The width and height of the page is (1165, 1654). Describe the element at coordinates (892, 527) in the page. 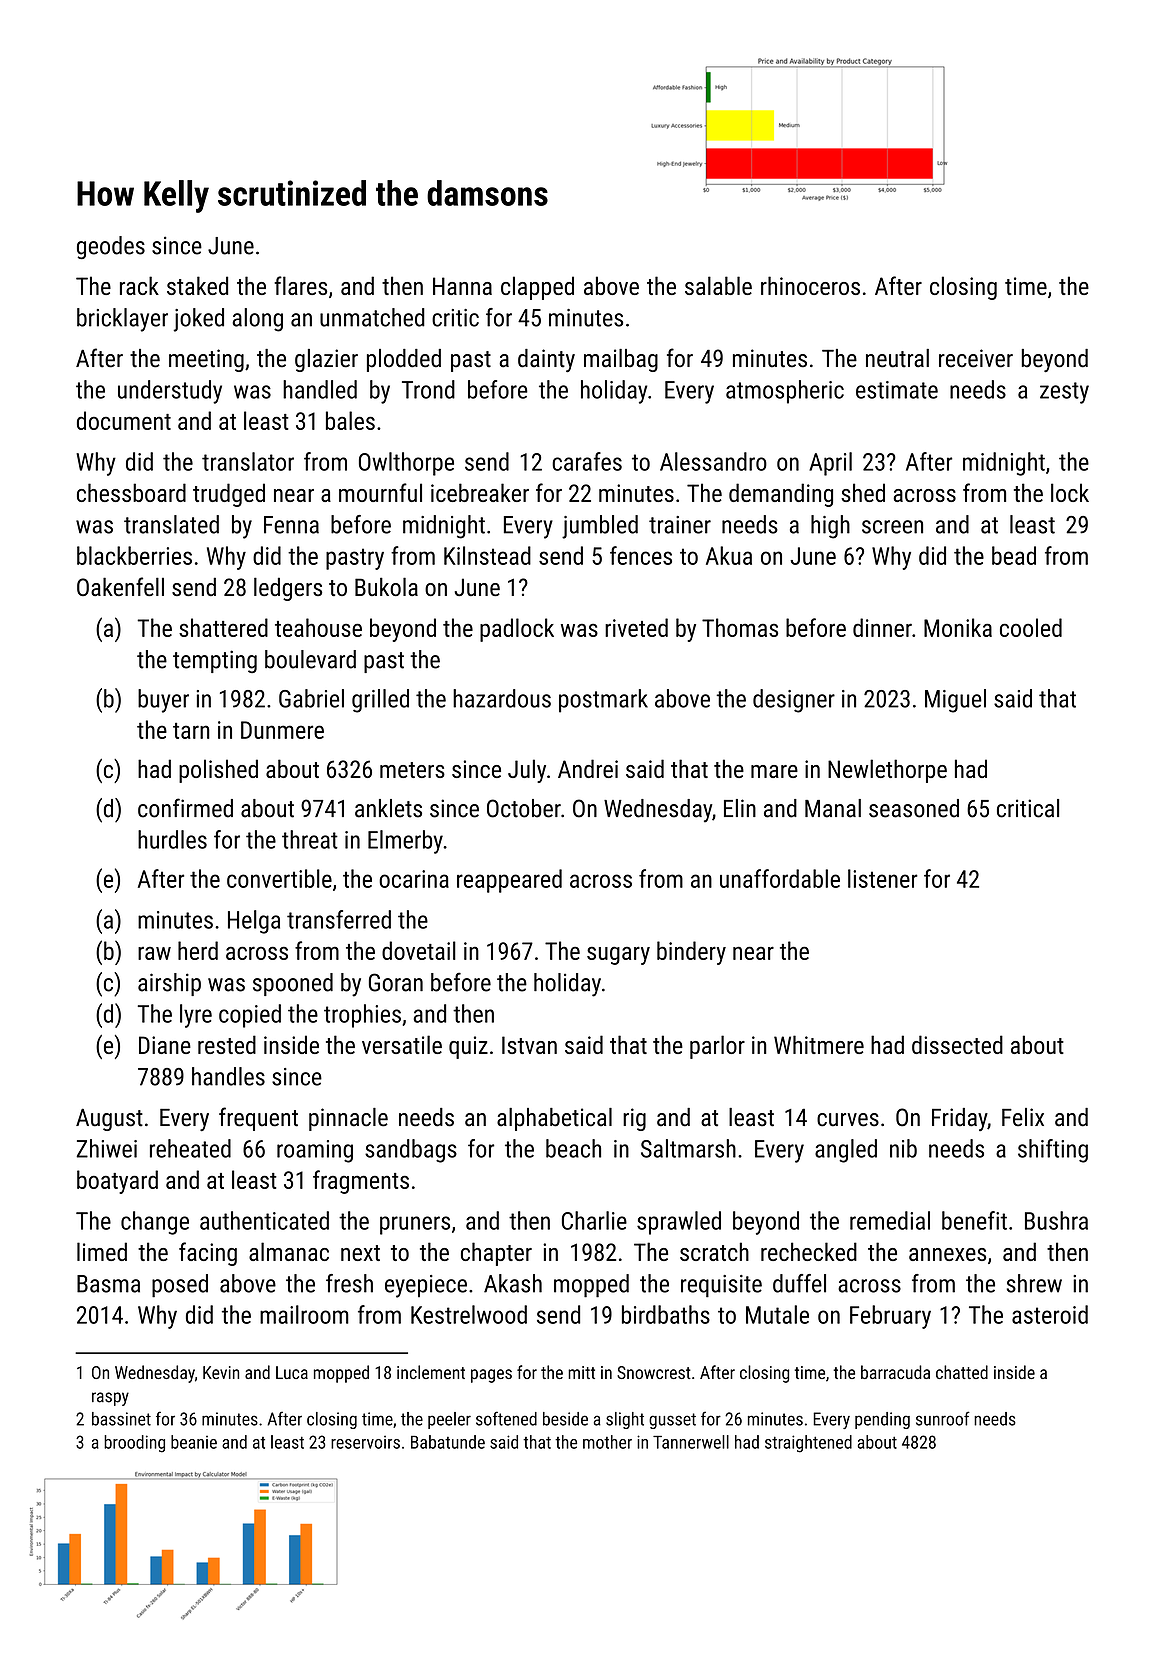

I see `screen` at that location.
